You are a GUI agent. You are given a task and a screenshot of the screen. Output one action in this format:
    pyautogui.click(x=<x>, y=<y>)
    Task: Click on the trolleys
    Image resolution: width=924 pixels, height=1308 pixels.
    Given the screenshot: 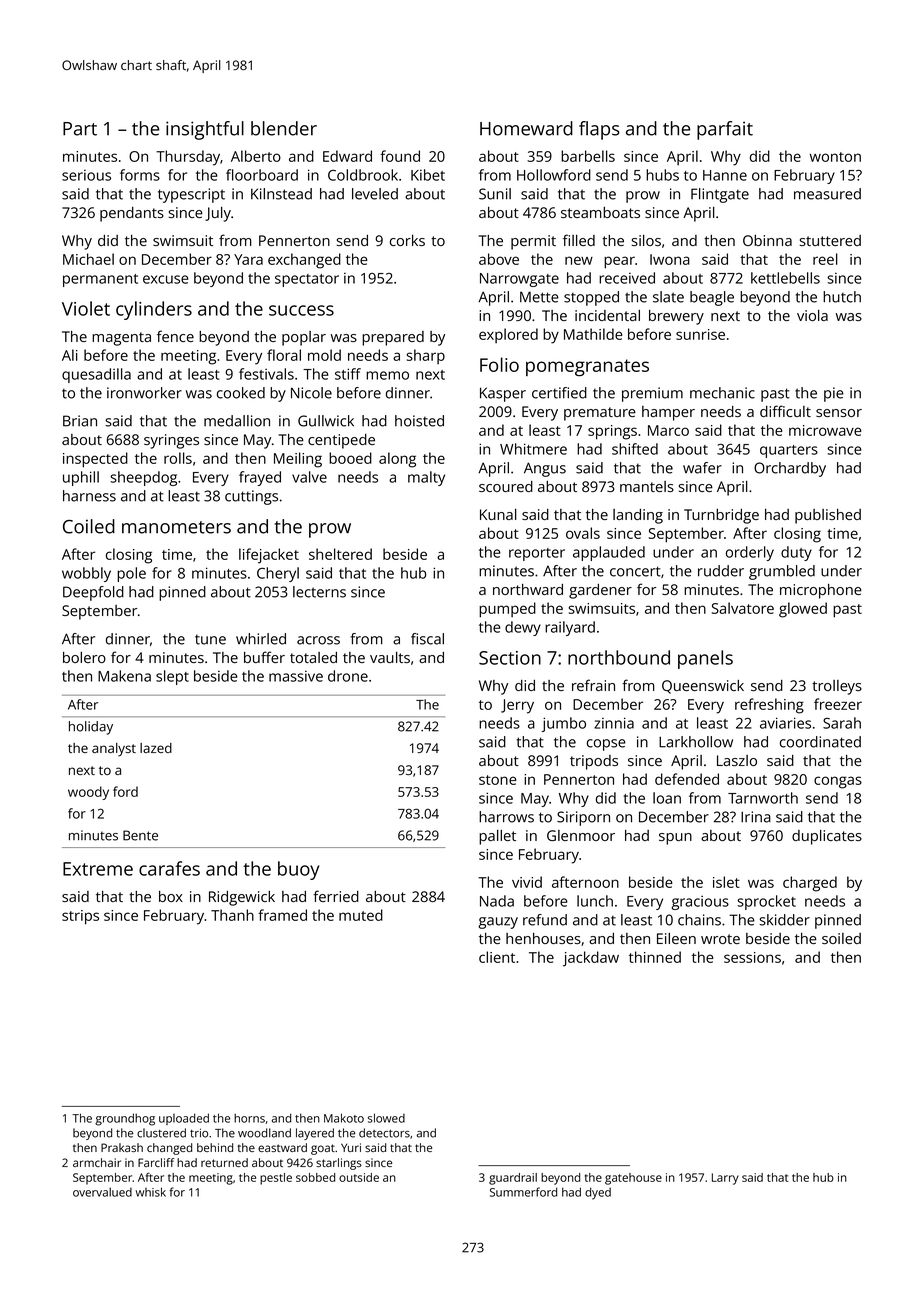 What is the action you would take?
    pyautogui.click(x=837, y=687)
